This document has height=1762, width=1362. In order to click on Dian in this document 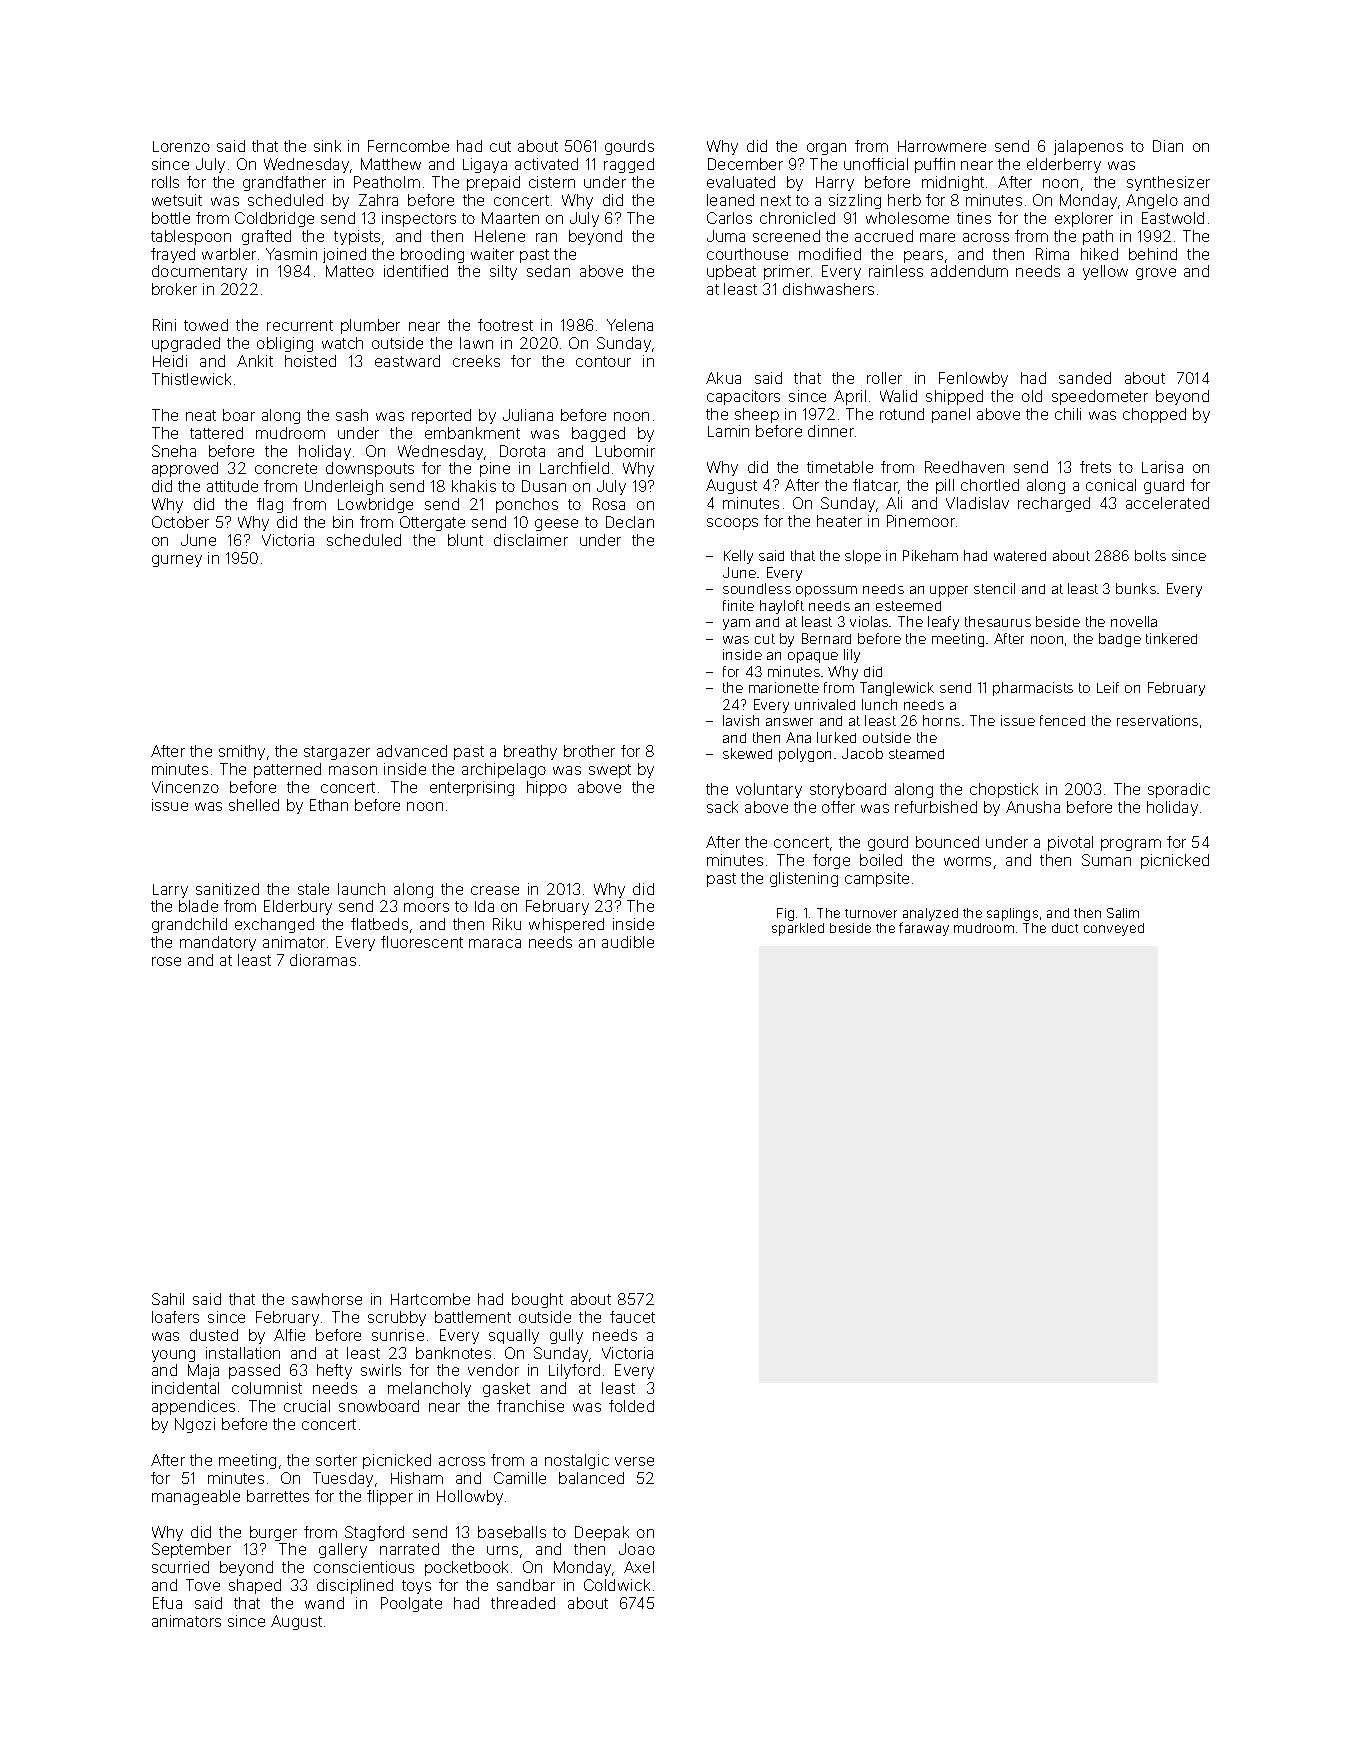, I will do `click(1168, 146)`.
